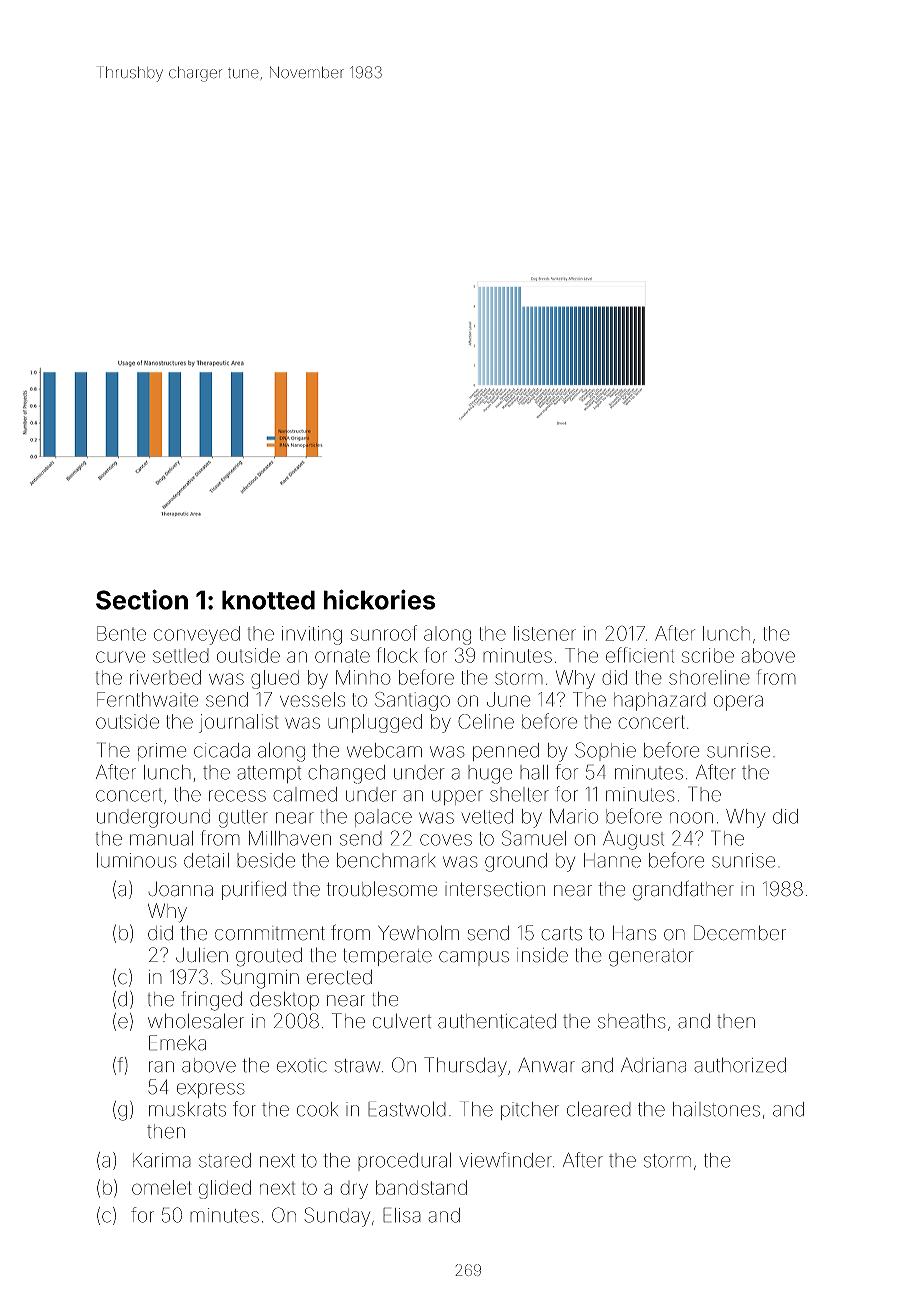 This image has height=1316, width=908. I want to click on carts, so click(561, 933).
